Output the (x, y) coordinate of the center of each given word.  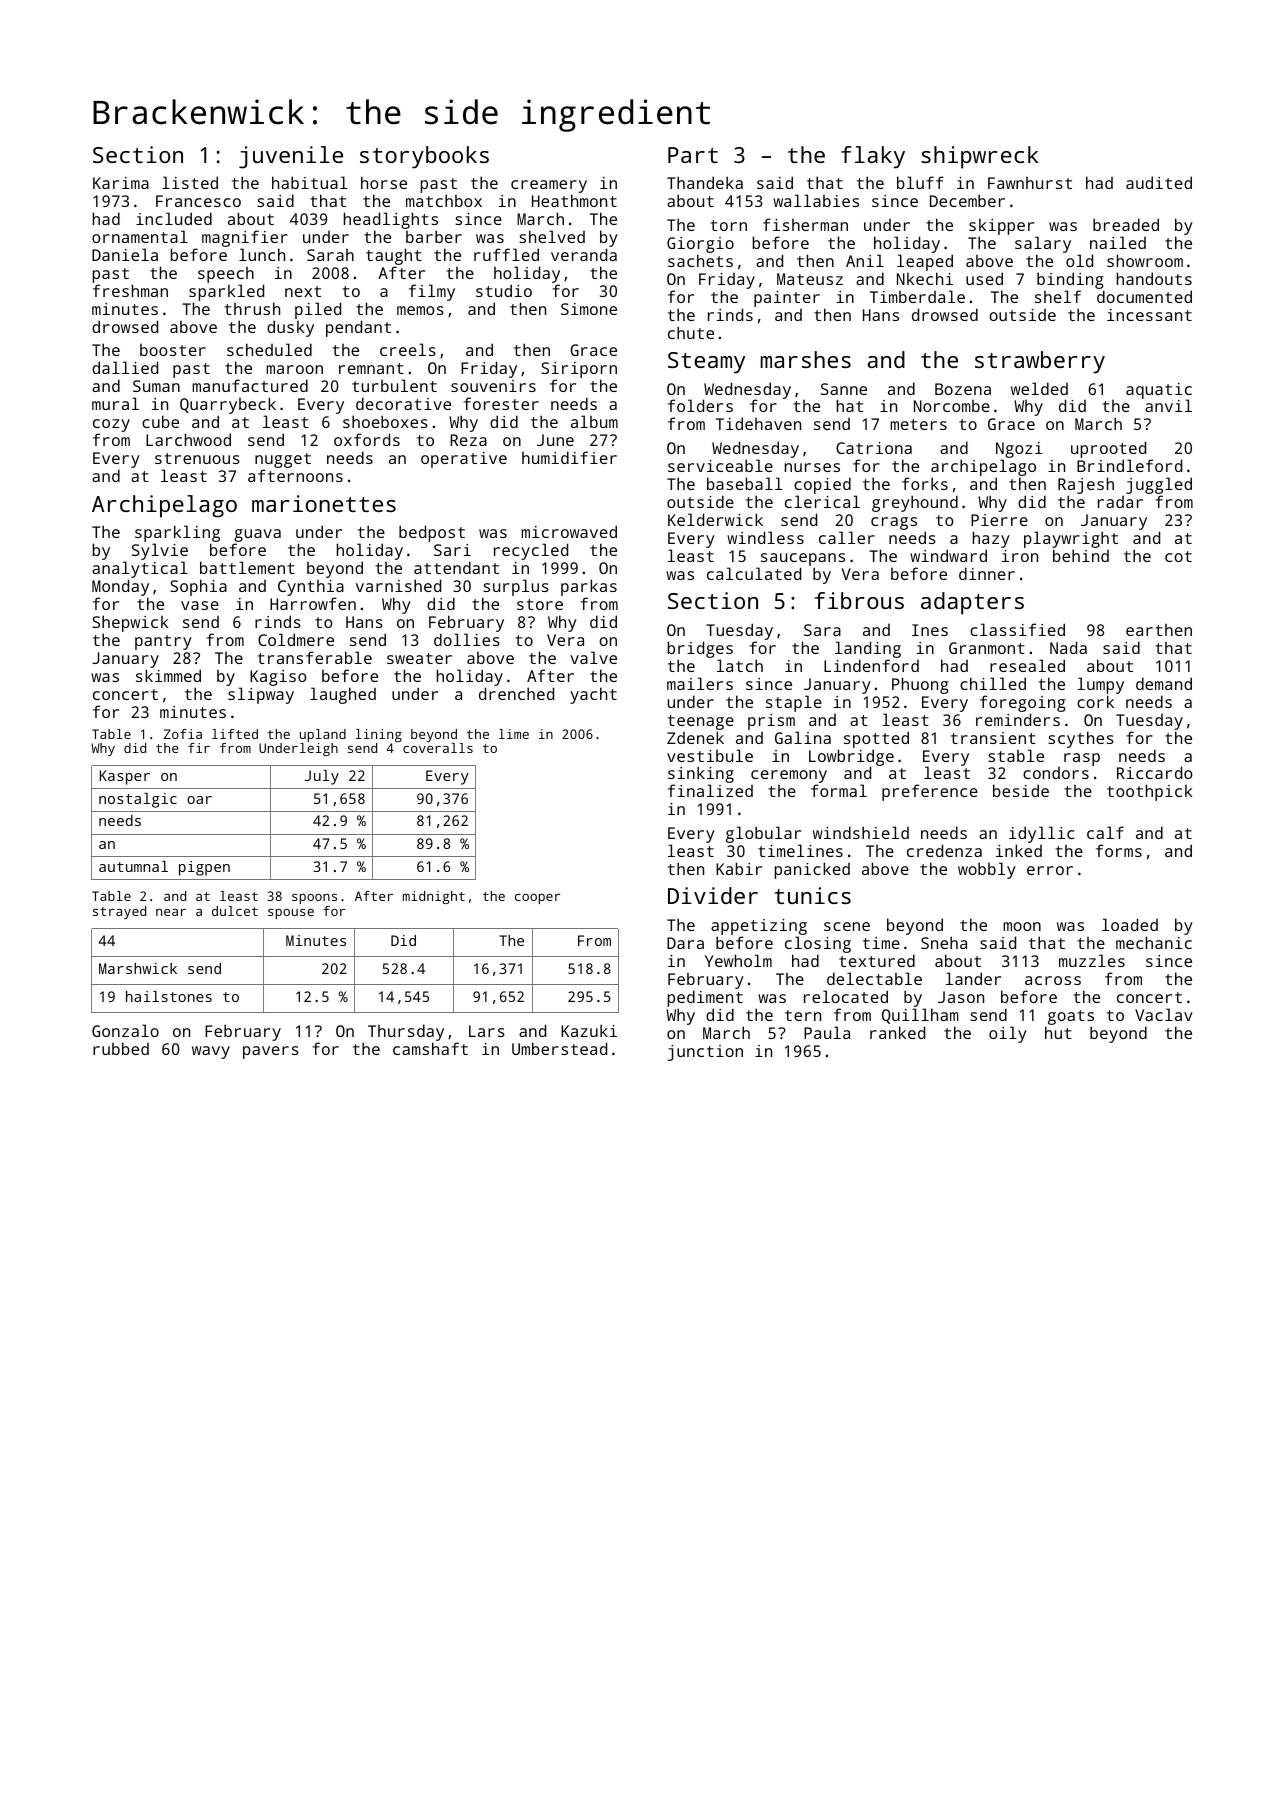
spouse (291, 914)
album (594, 421)
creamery (549, 187)
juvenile (291, 157)
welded (1039, 388)
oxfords (367, 439)
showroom (1145, 260)
